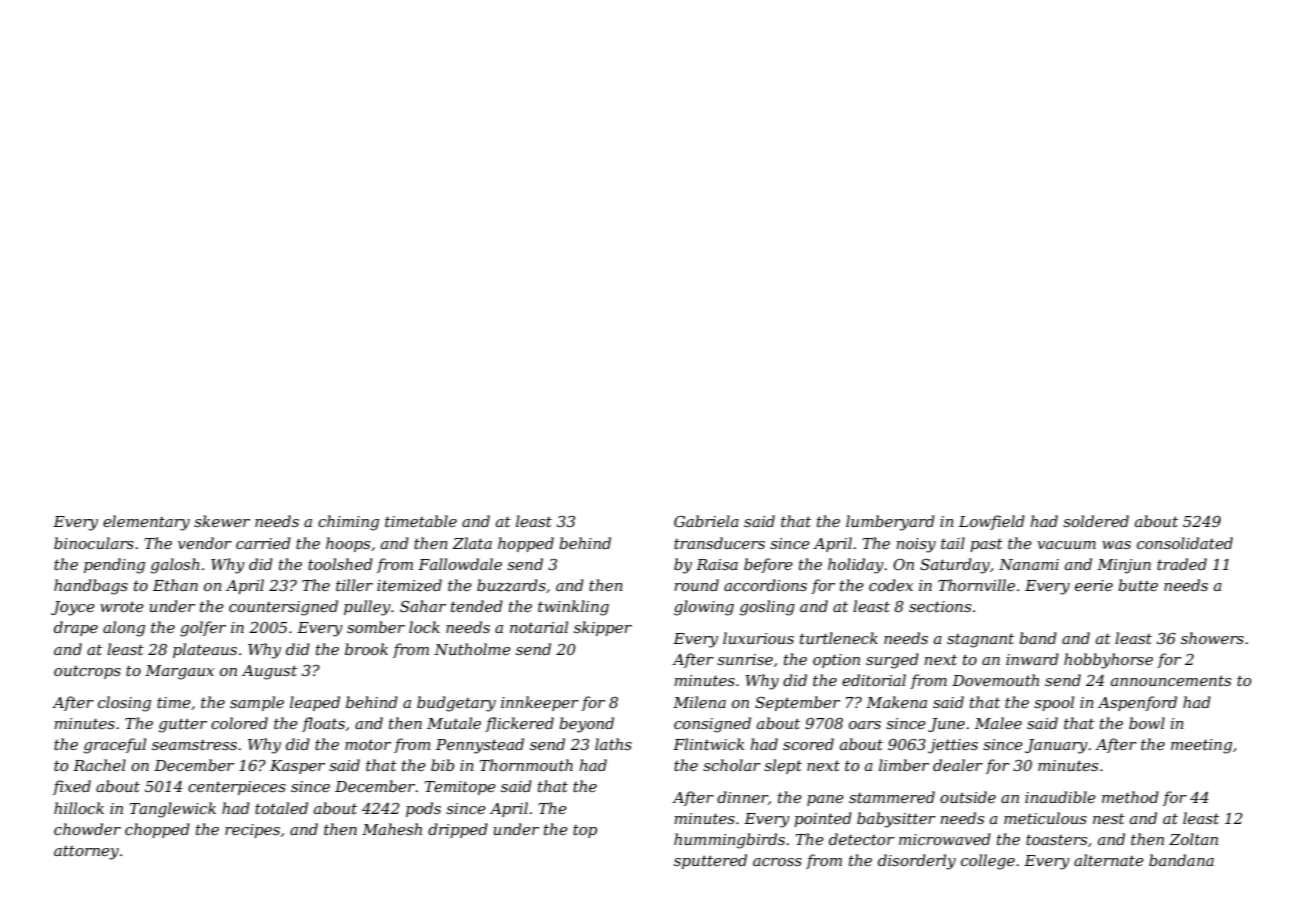 This screenshot has height=924, width=1308. What do you see at coordinates (1096, 521) in the screenshot?
I see `soldered` at bounding box center [1096, 521].
